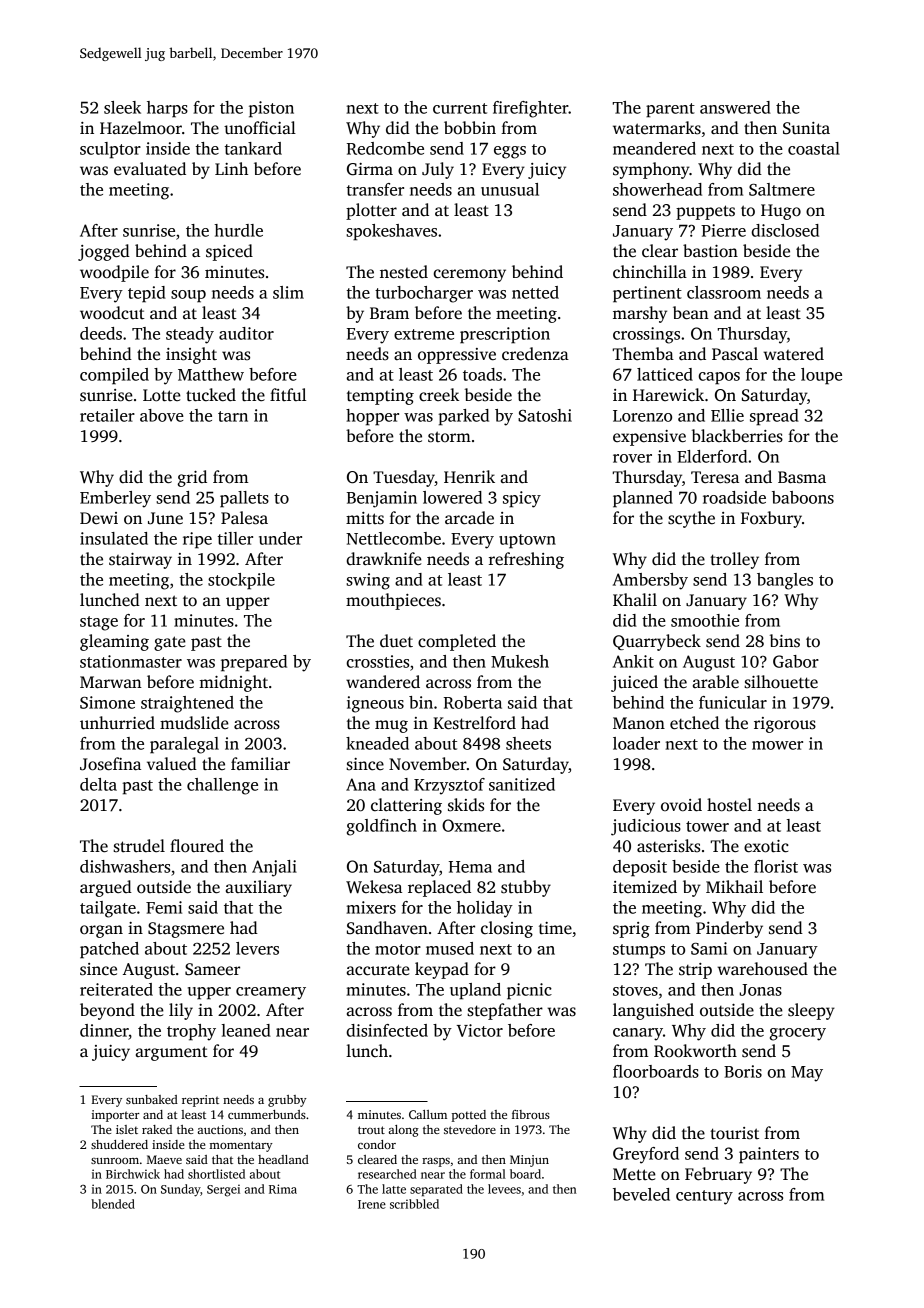 The height and width of the screenshot is (1308, 924). I want to click on Redcombe, so click(385, 148).
